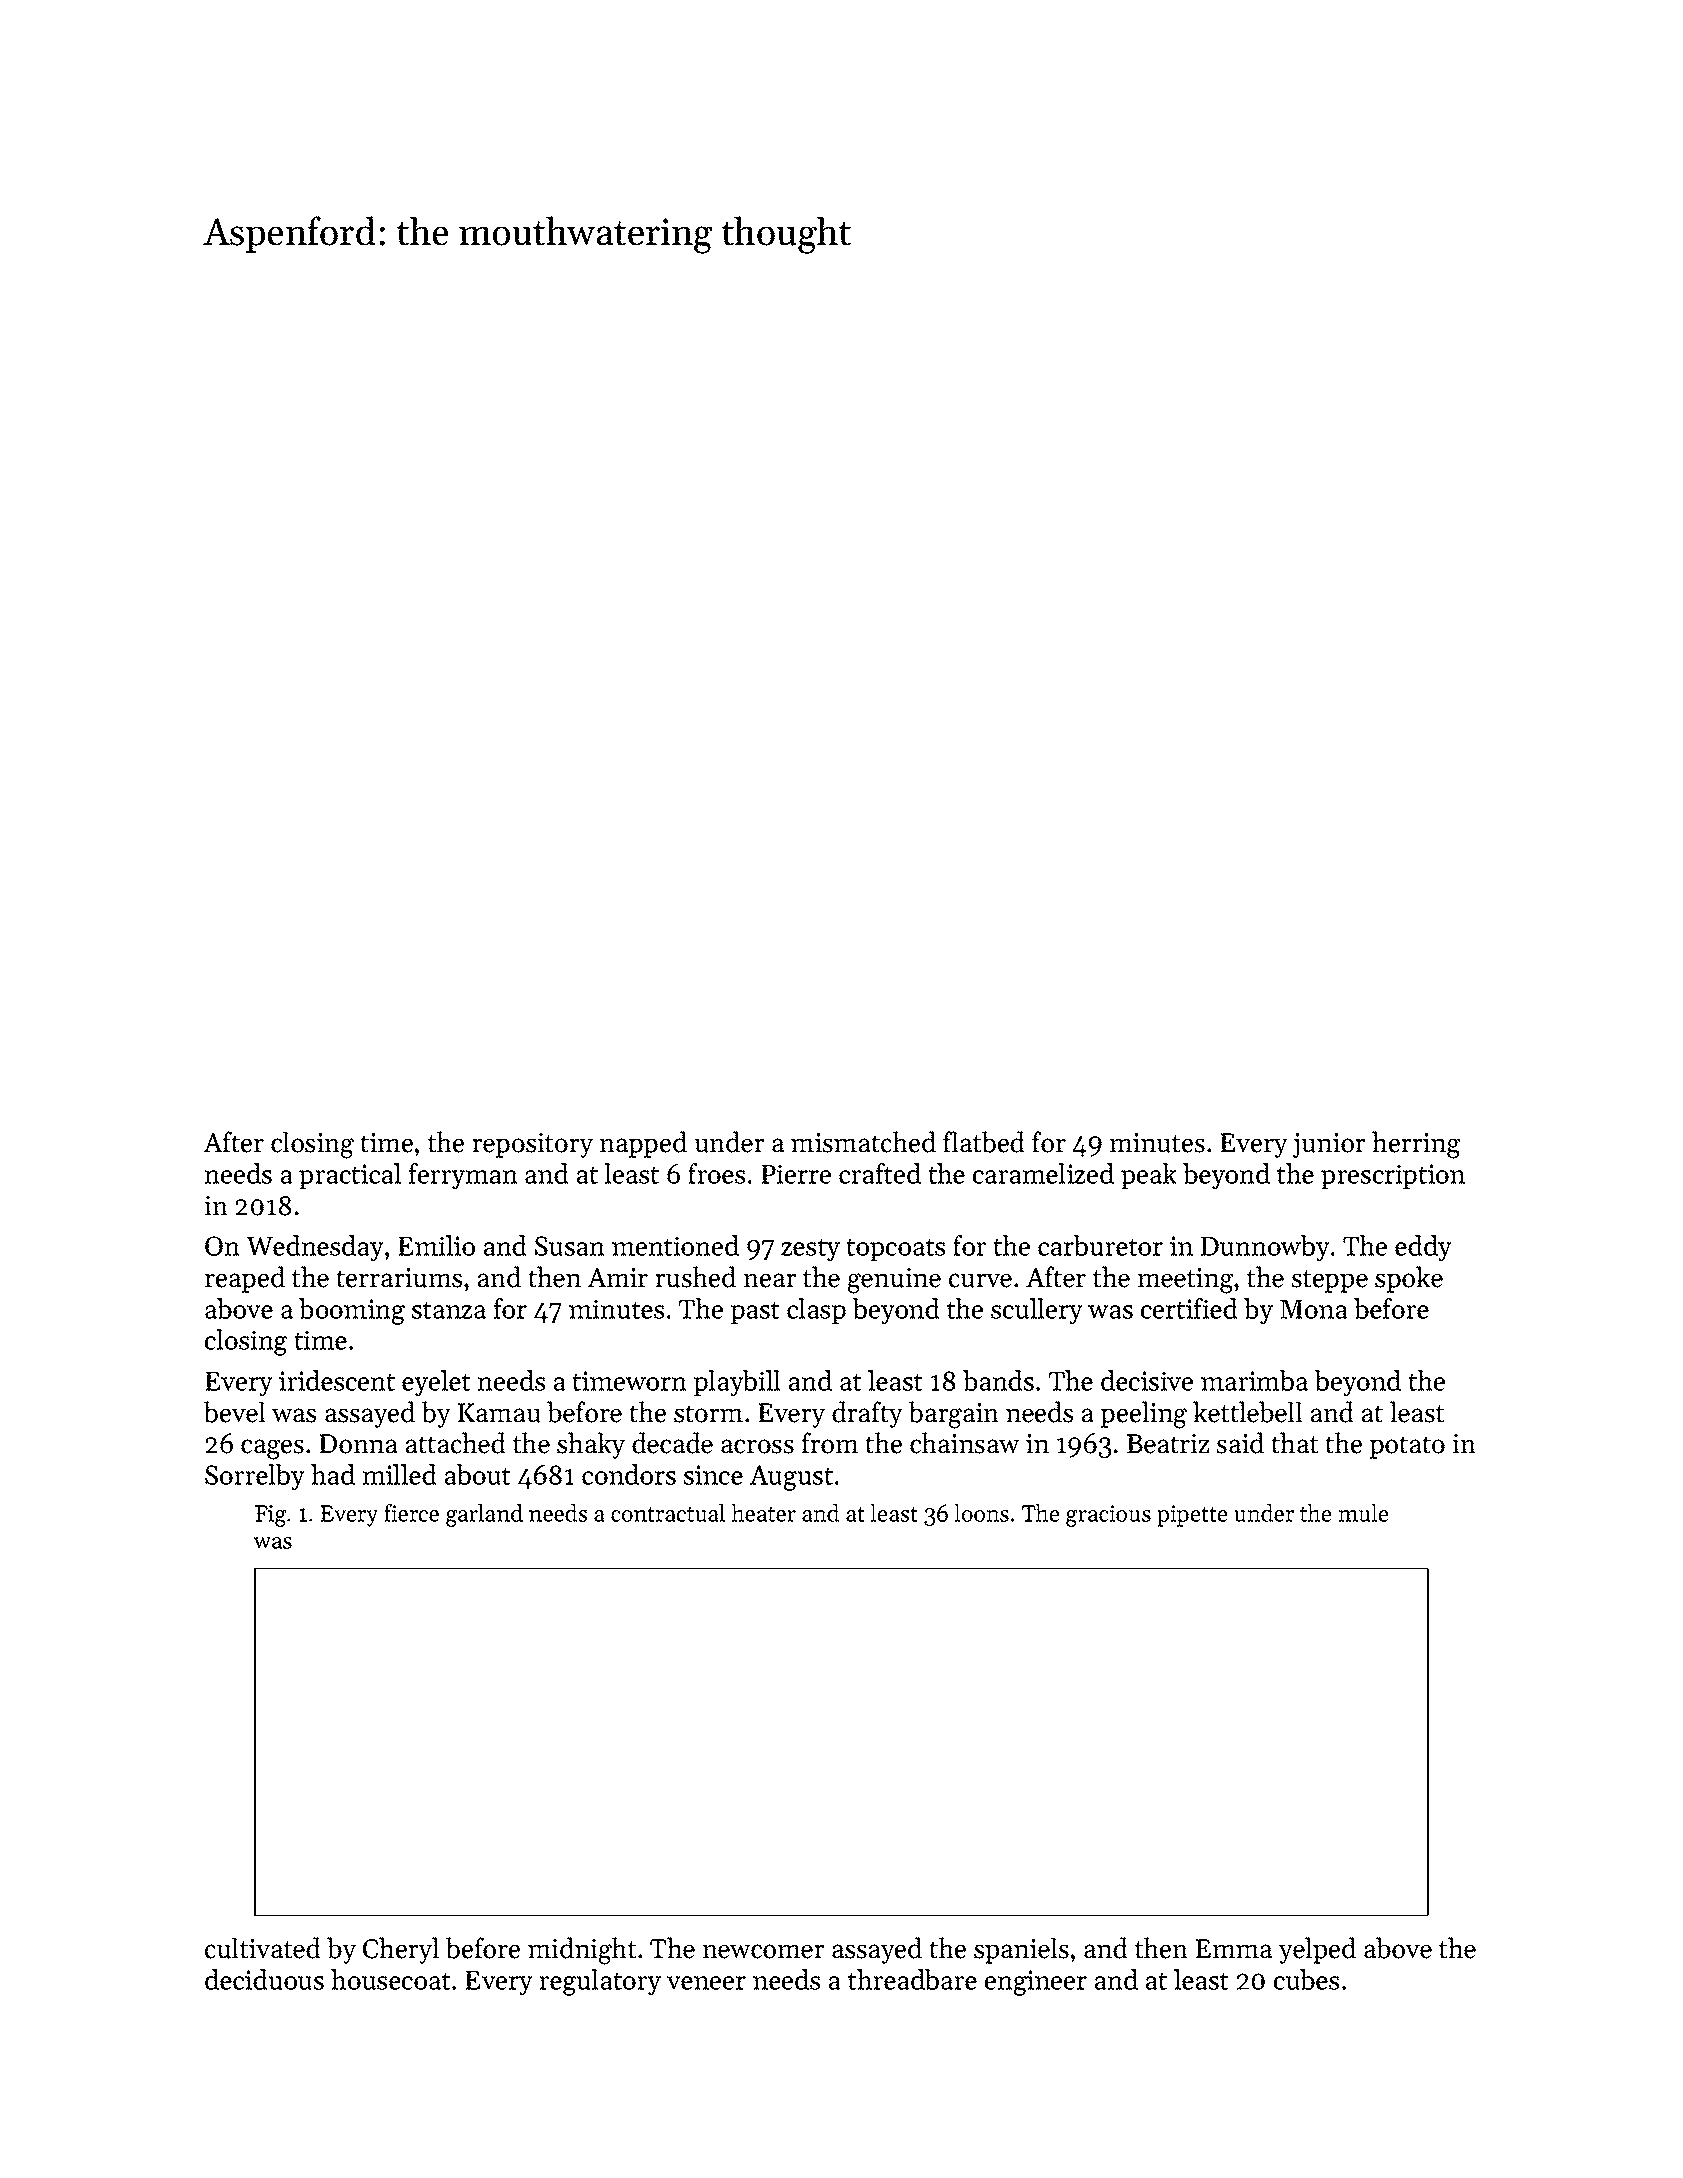 The image size is (1683, 2178). Describe the element at coordinates (463, 1176) in the document. I see `ferryman` at that location.
